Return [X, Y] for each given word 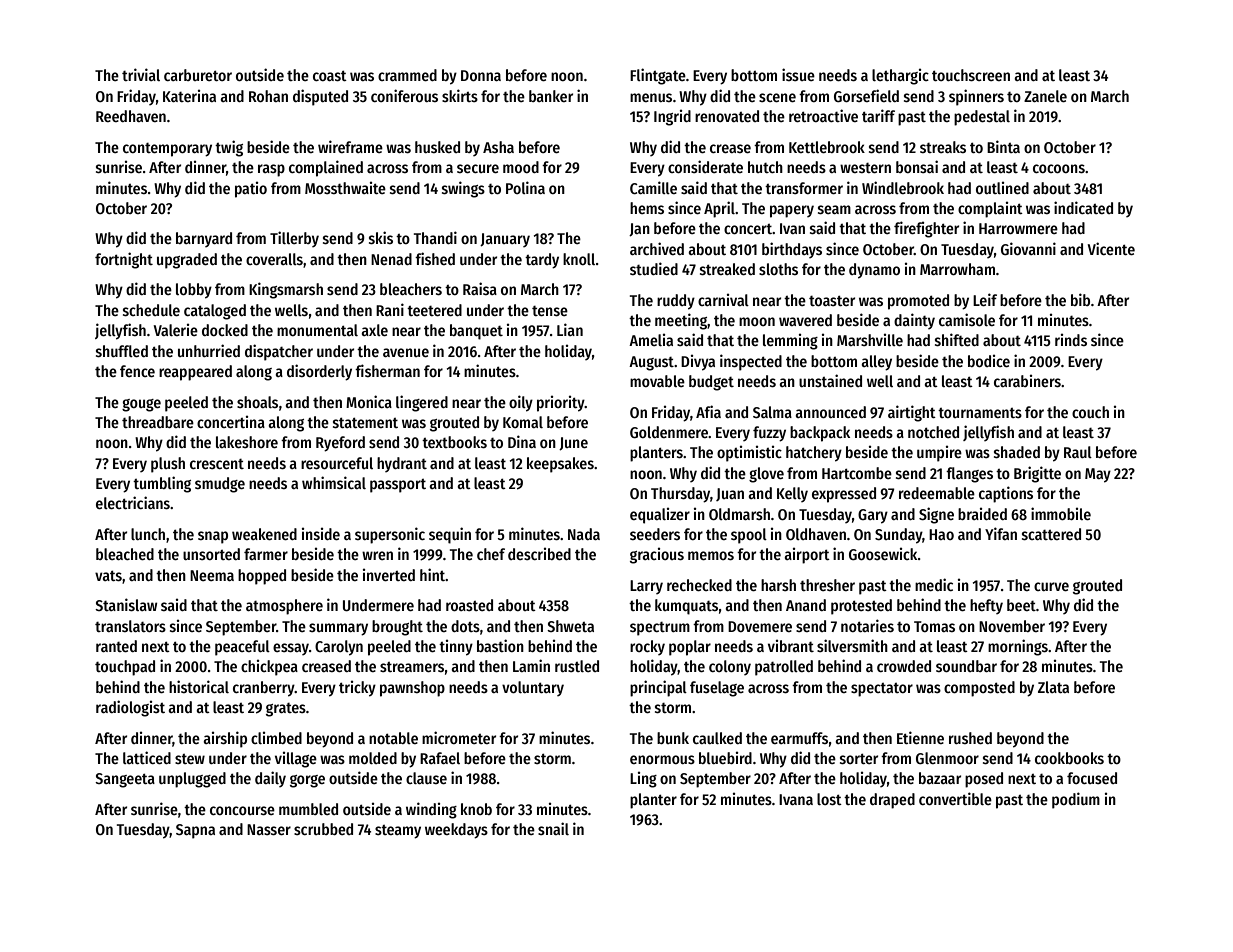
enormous [662, 759]
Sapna [195, 831]
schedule [151, 310]
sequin [450, 535]
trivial [141, 74]
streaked [727, 269]
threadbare [158, 422]
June [573, 444]
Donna [481, 75]
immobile [1061, 513]
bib [1080, 299]
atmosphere [284, 607]
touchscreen [971, 75]
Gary [873, 516]
